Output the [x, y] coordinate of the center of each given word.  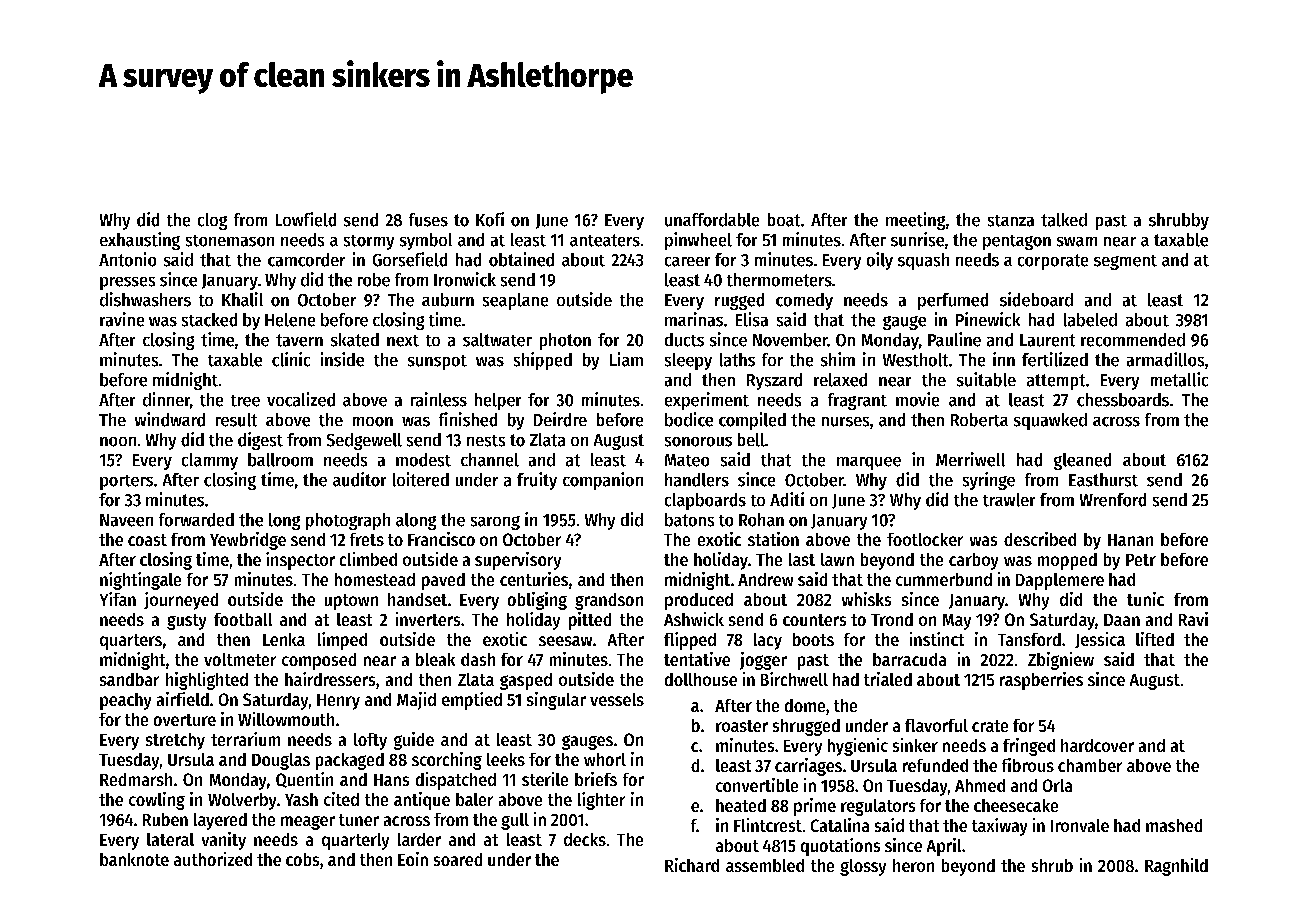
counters [814, 620]
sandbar [129, 679]
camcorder [306, 260]
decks [585, 839]
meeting [915, 221]
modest [423, 460]
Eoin [413, 859]
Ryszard [774, 381]
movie [917, 399]
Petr [1141, 560]
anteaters [605, 240]
